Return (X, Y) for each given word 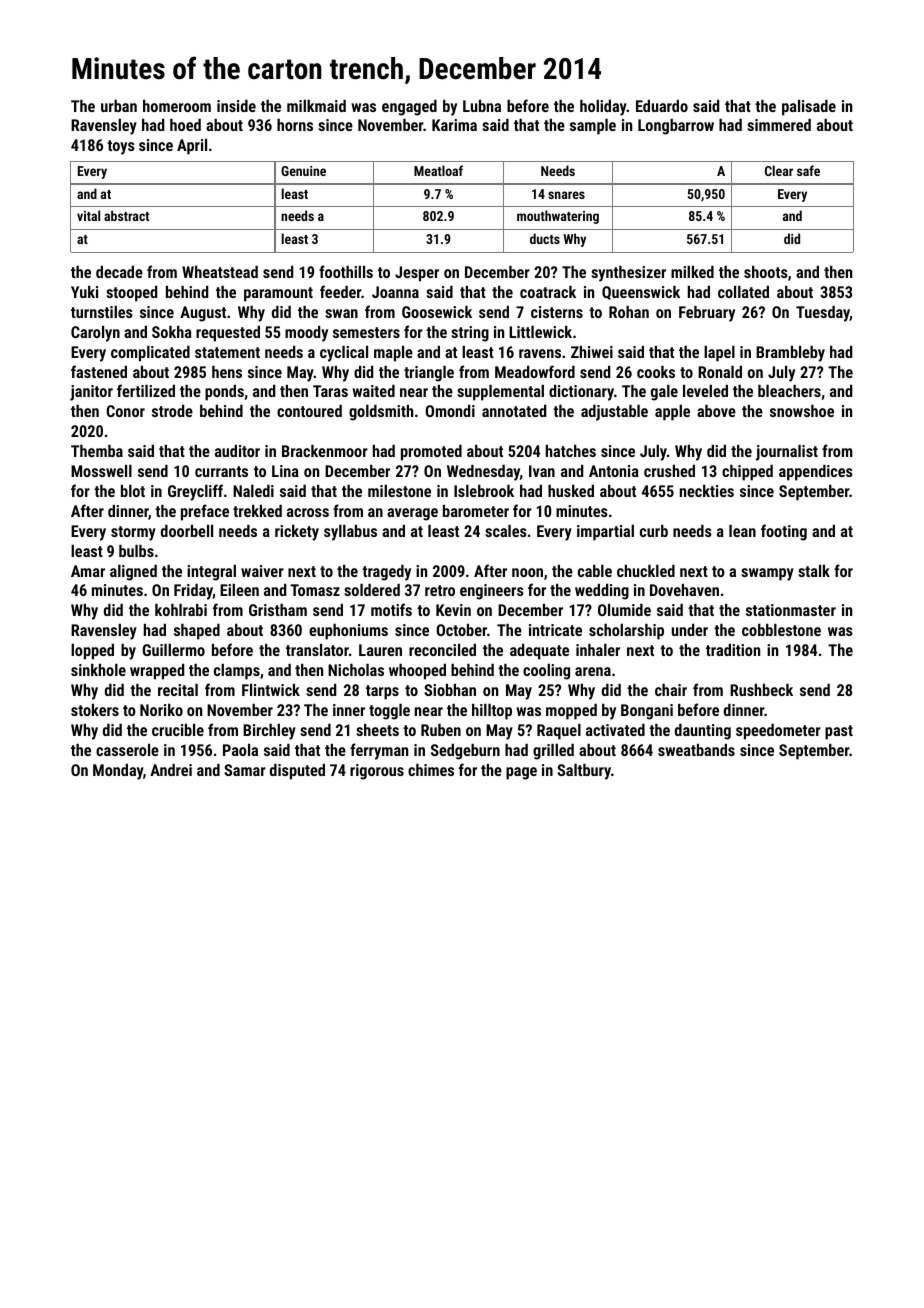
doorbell (187, 531)
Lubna (482, 106)
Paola (240, 750)
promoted (431, 453)
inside (236, 106)
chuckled (646, 570)
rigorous (377, 772)
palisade (809, 108)
